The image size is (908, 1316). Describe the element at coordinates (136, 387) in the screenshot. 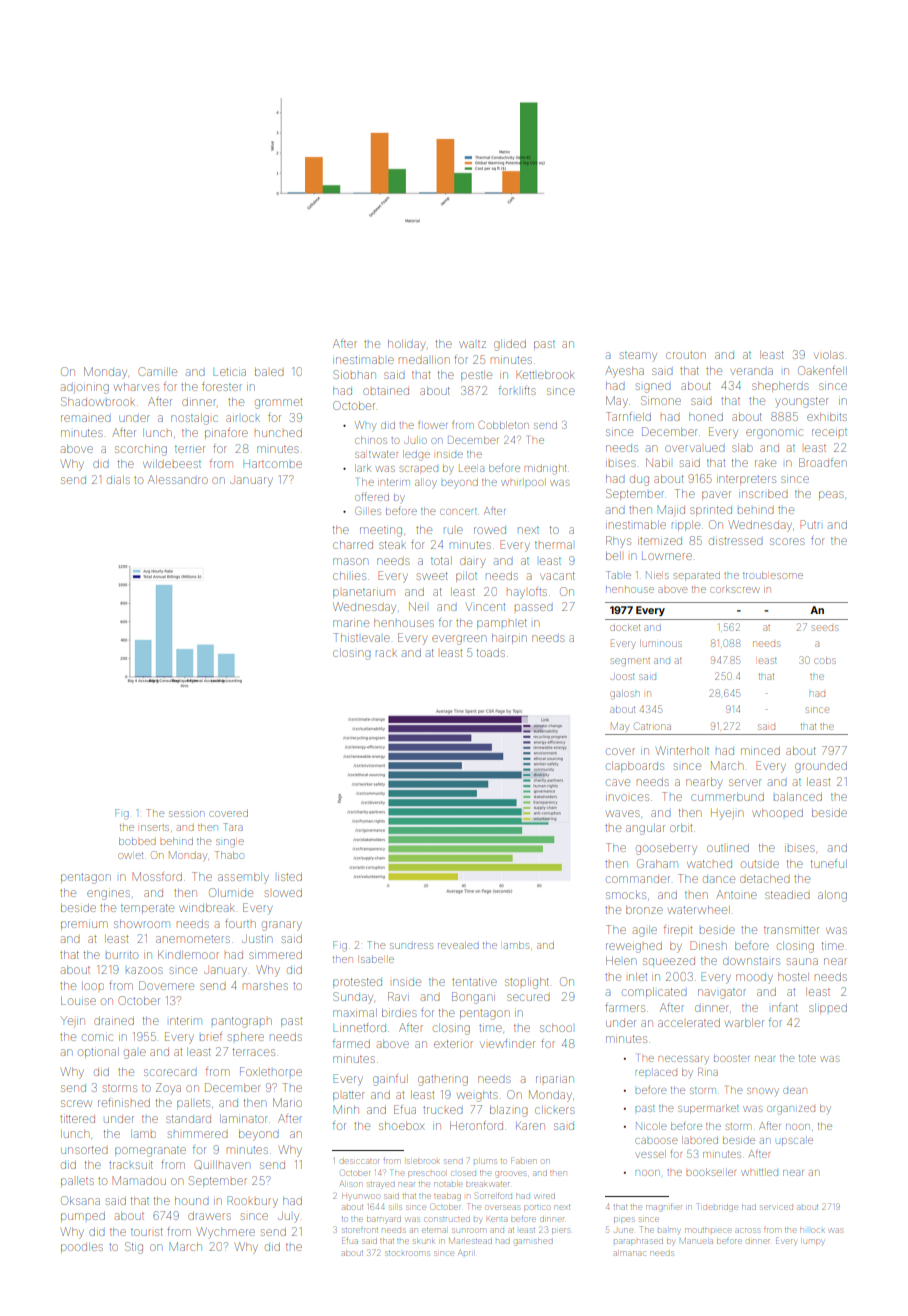

I see `wharves` at that location.
